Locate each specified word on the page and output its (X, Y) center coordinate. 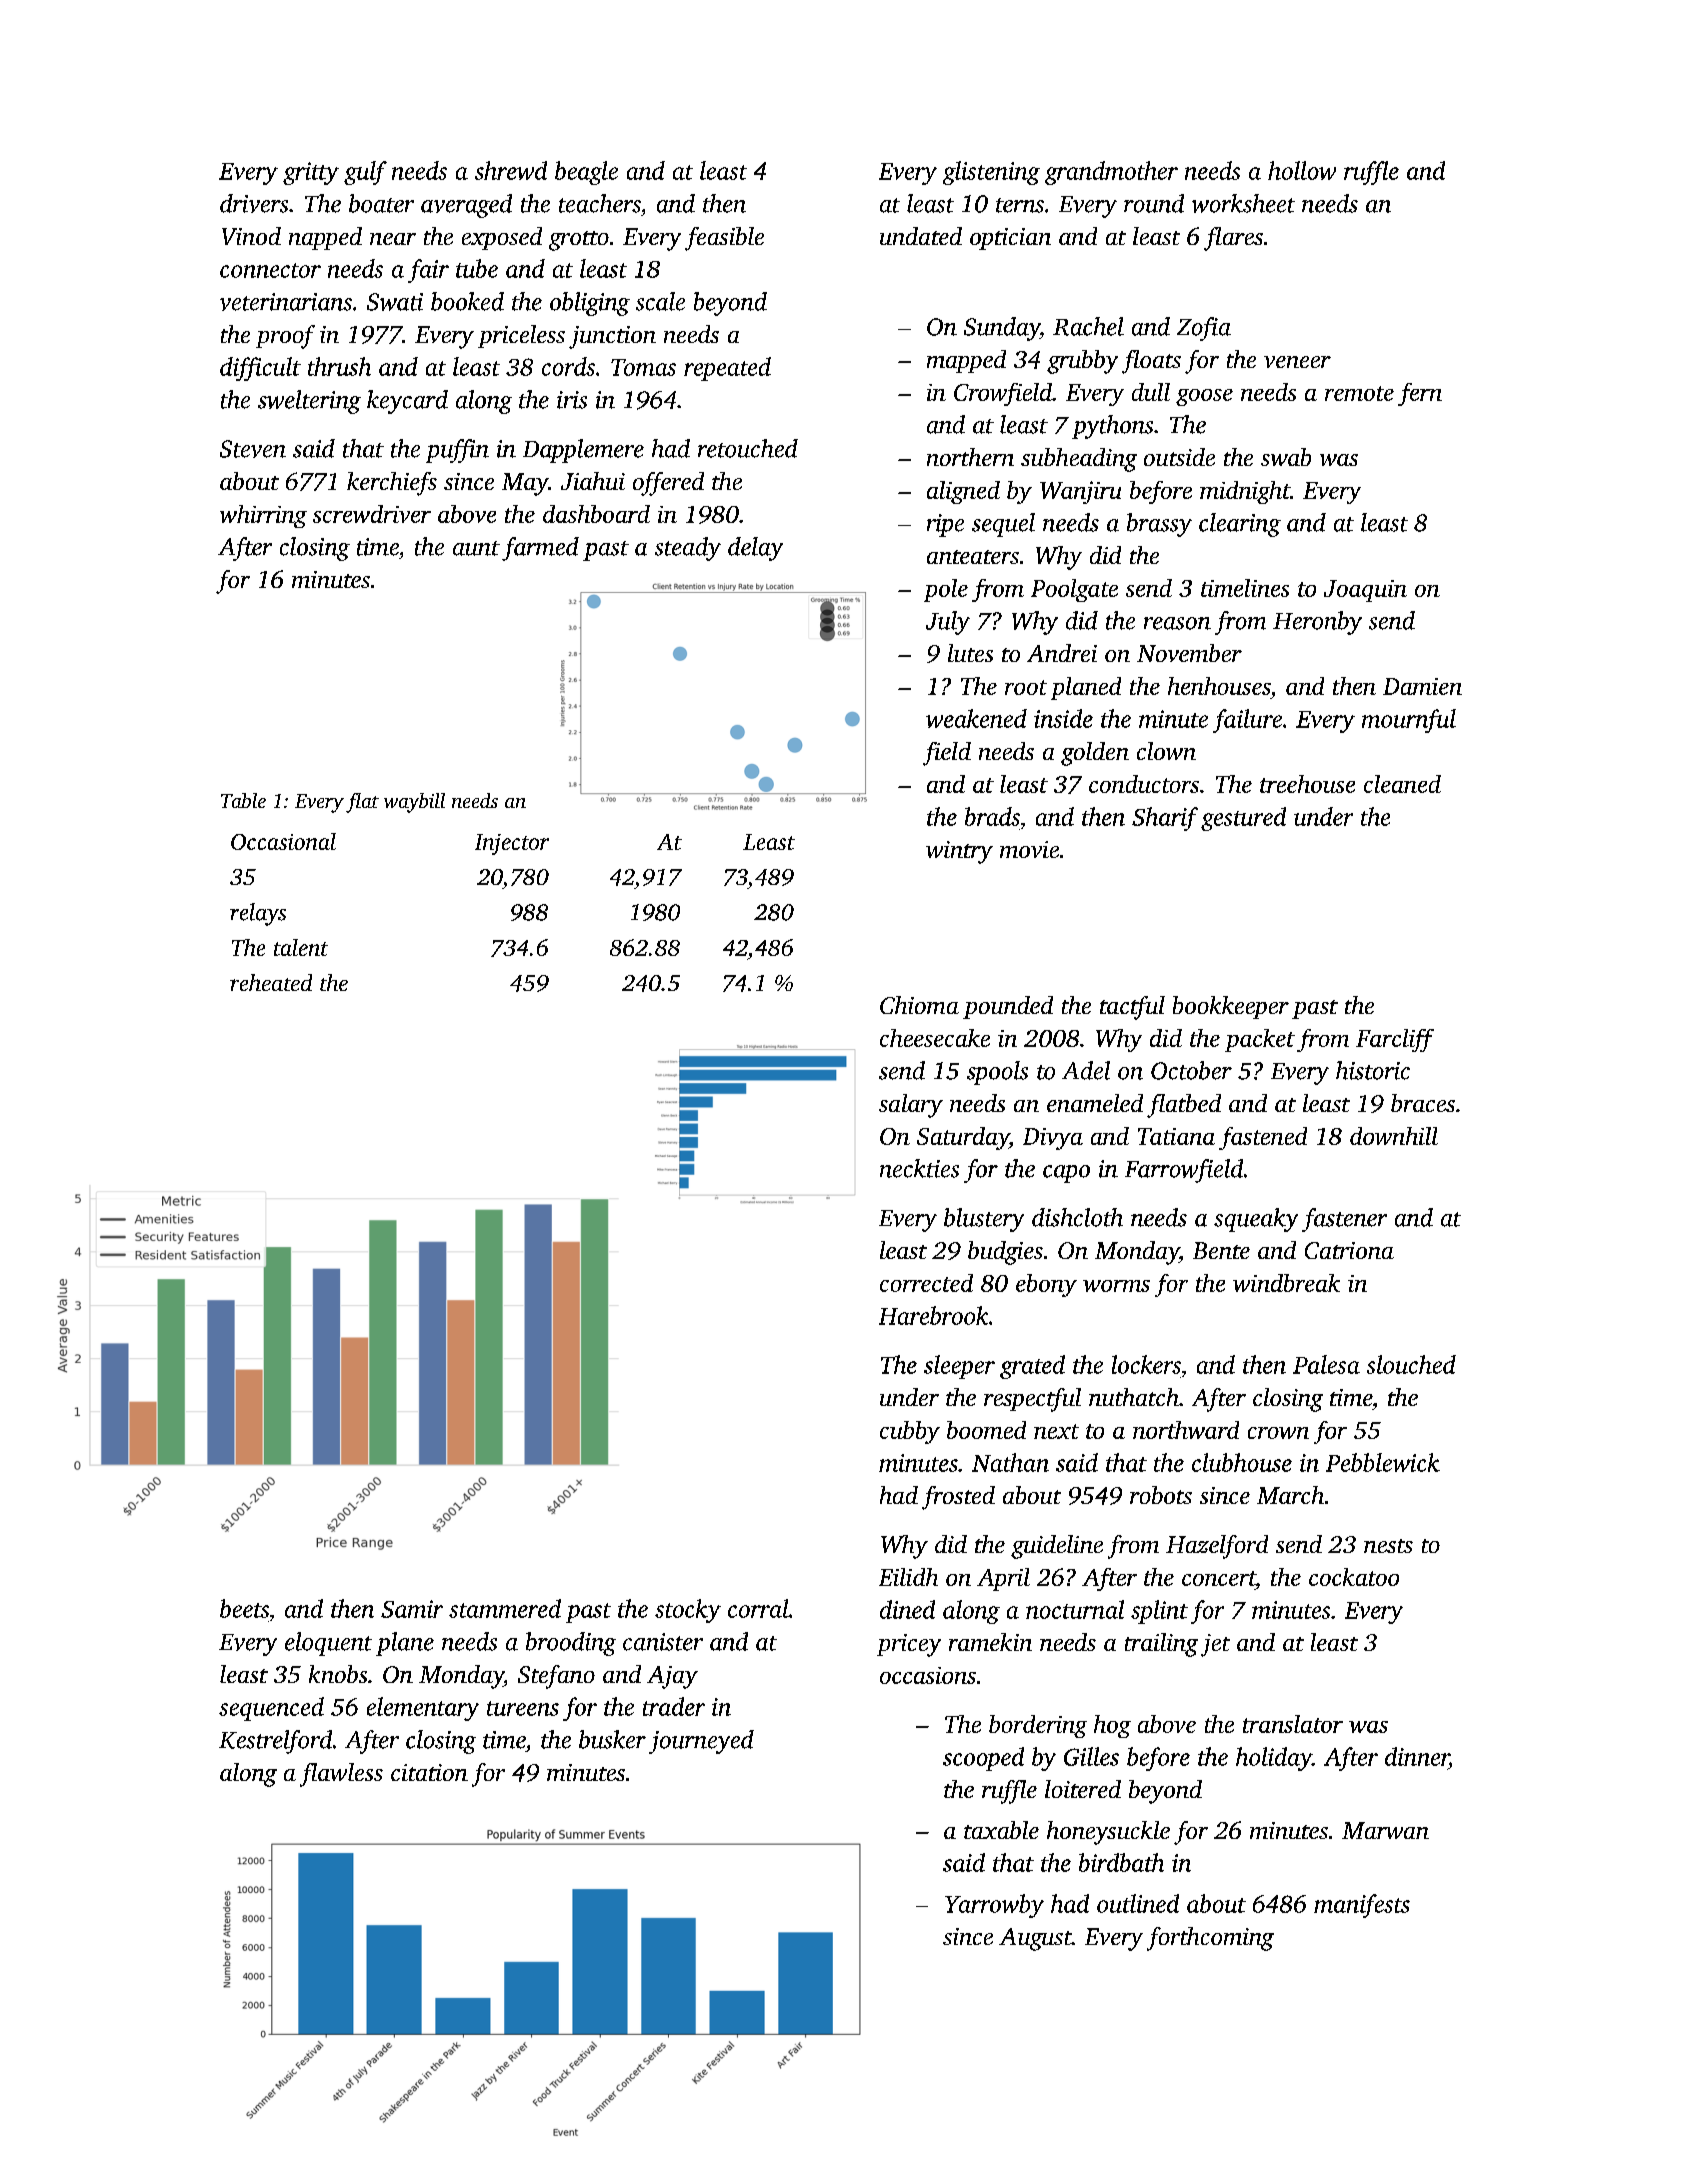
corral (758, 1608)
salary (911, 1106)
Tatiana (1176, 1136)
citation (429, 1772)
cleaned (1402, 784)
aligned (963, 492)
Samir (412, 1609)
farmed (540, 549)
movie (1029, 849)
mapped (966, 361)
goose (1204, 397)
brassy (1159, 525)
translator (1293, 1724)
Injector (512, 844)
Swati (395, 302)
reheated (271, 982)
